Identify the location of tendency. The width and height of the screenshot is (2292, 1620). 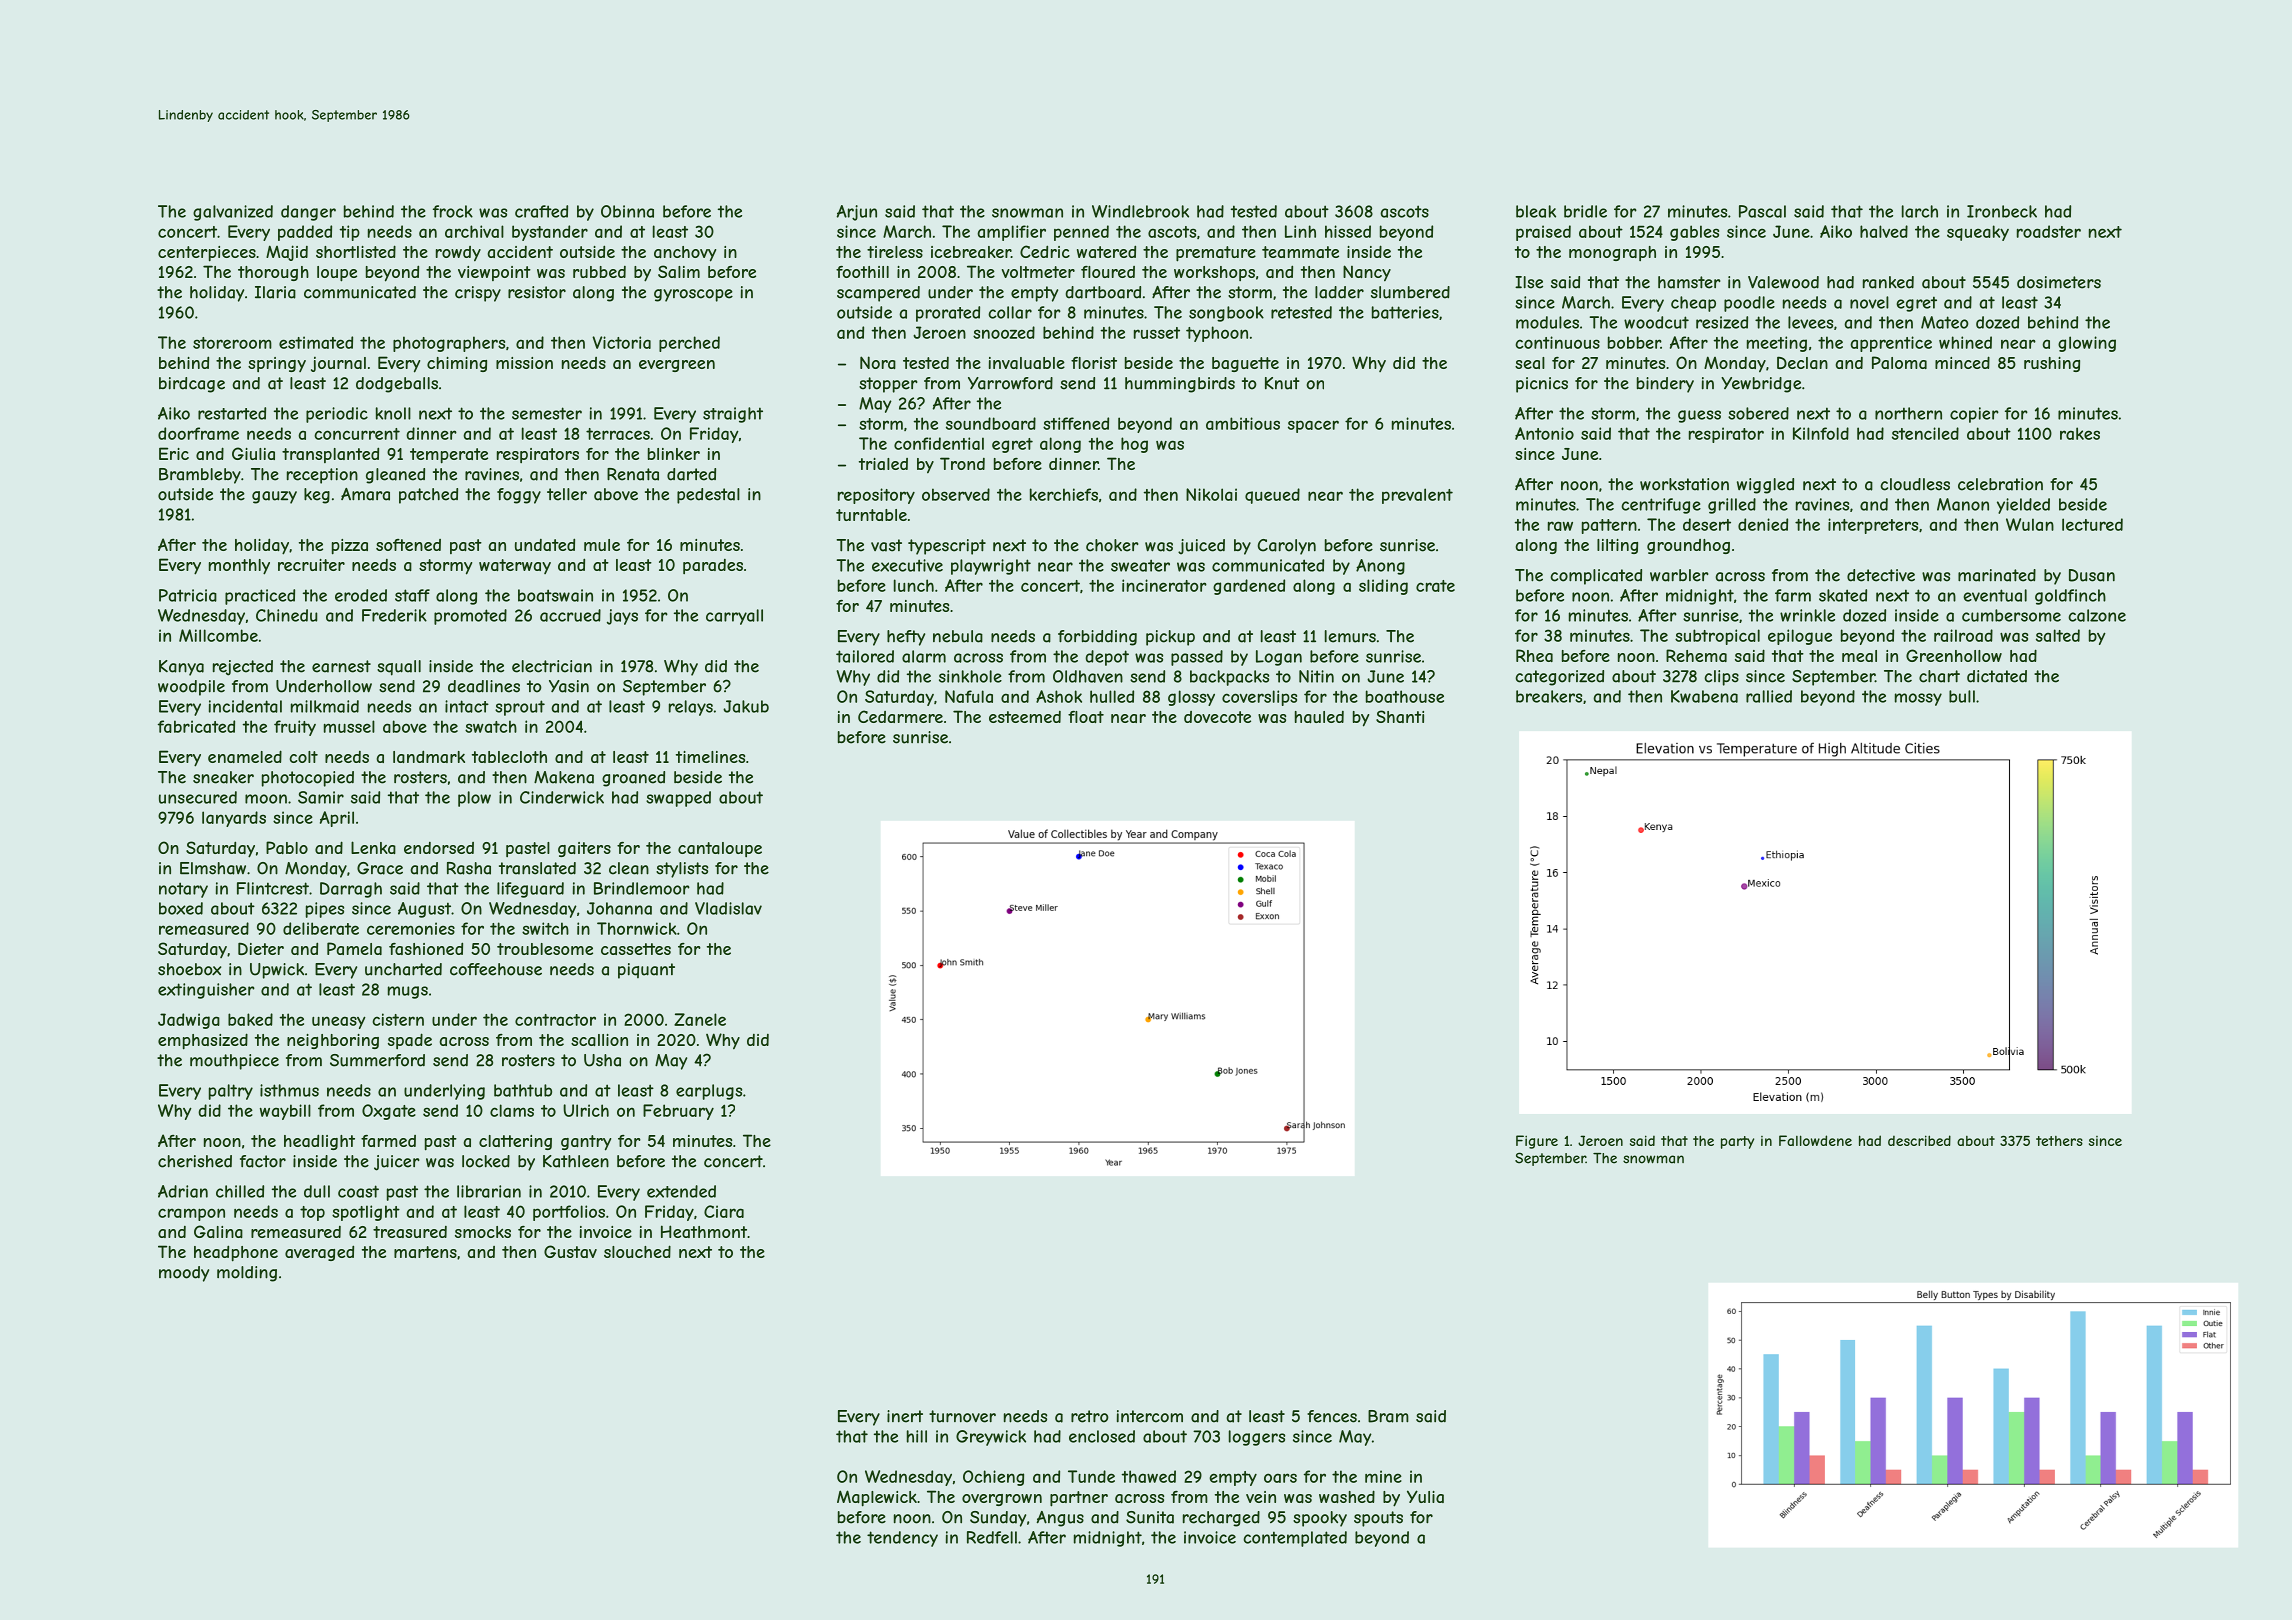
(902, 1539).
